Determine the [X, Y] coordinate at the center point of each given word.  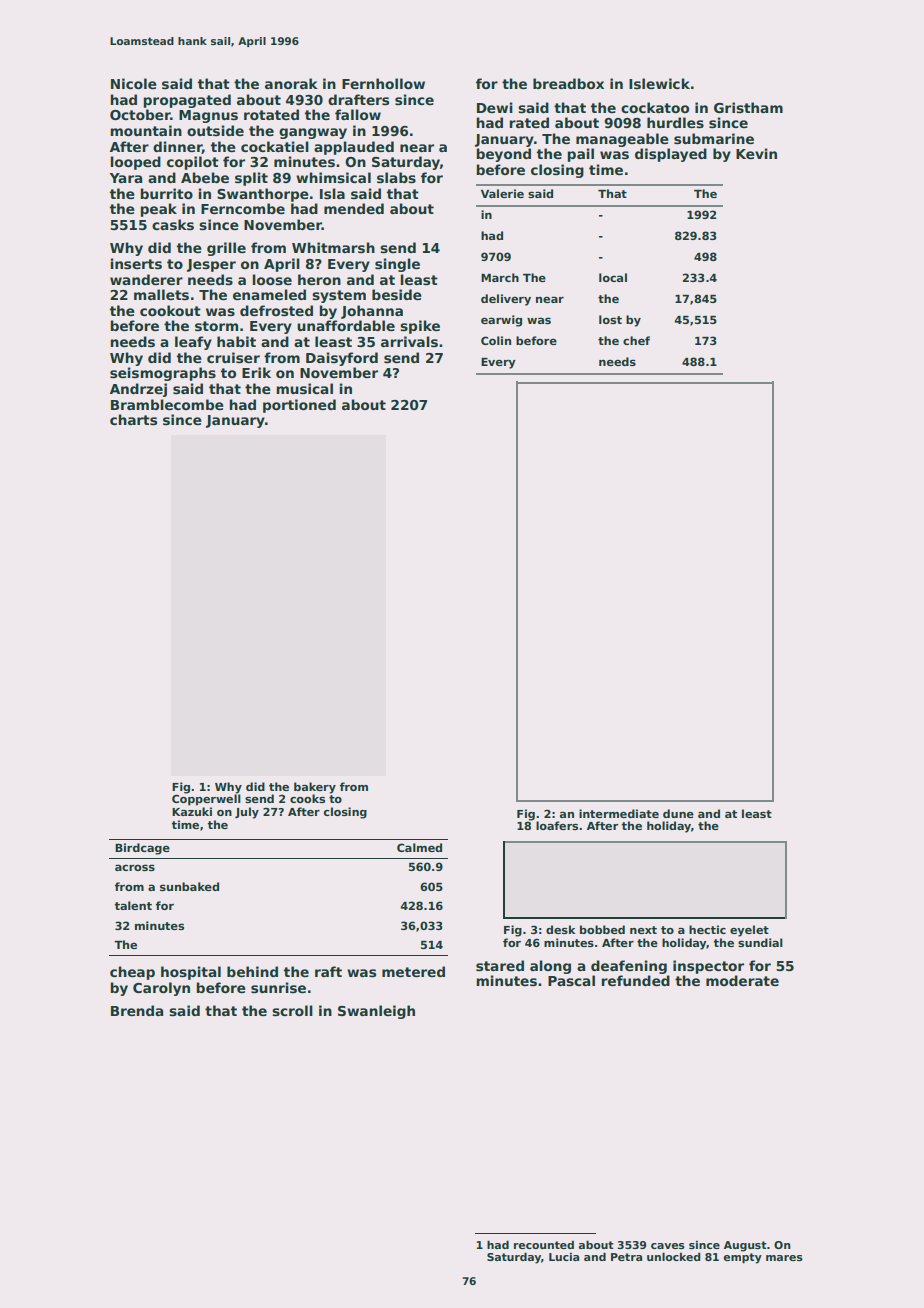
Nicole [134, 83]
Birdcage [142, 849]
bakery [315, 788]
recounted [544, 1245]
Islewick [659, 83]
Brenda [137, 1010]
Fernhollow [383, 83]
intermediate [619, 813]
